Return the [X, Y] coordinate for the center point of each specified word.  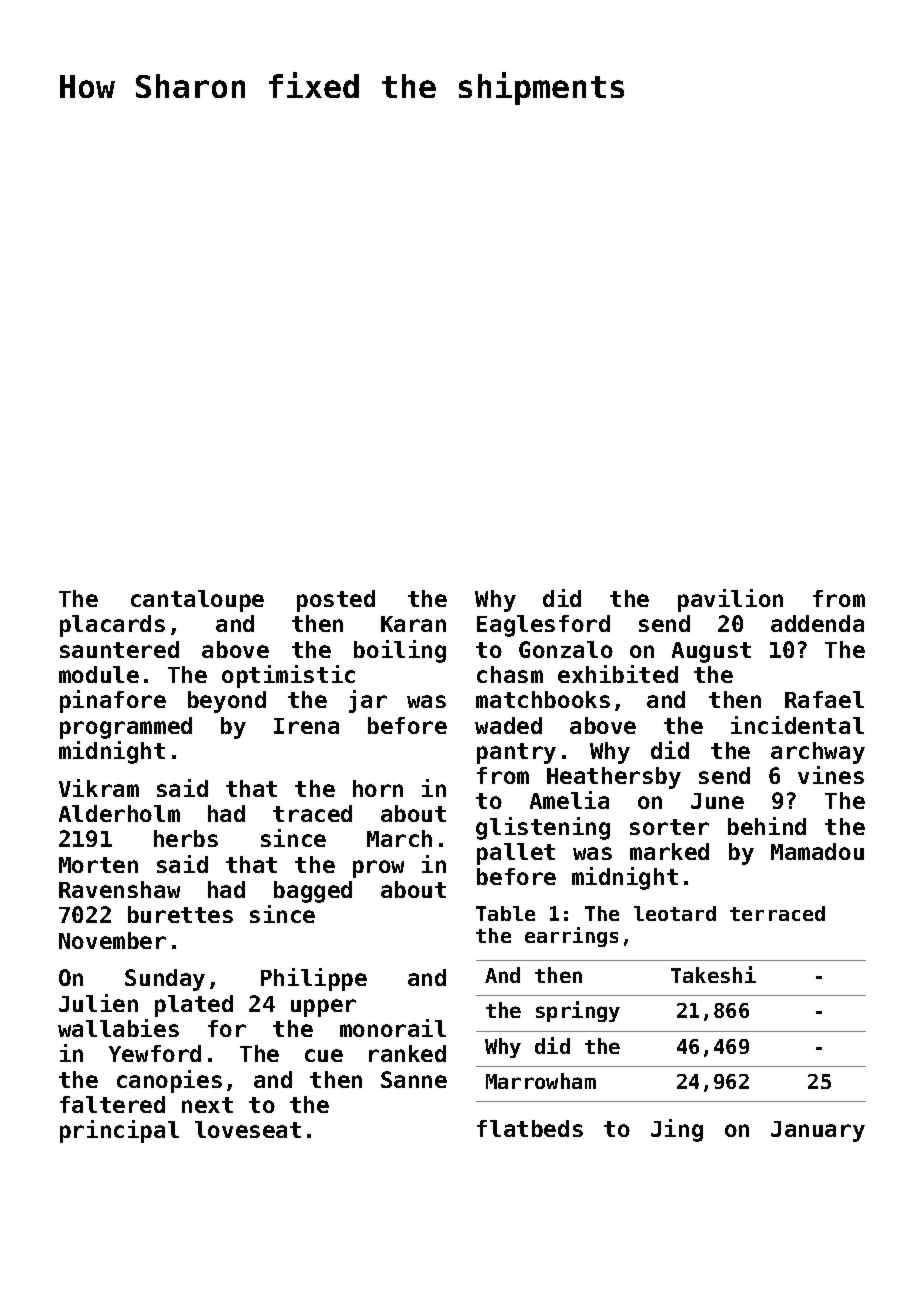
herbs [186, 838]
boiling [400, 651]
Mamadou [817, 851]
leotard [675, 913]
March [399, 838]
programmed [126, 728]
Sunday [165, 980]
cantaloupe [197, 601]
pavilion [730, 600]
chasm [510, 674]
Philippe [314, 979]
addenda [817, 623]
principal [119, 1131]
